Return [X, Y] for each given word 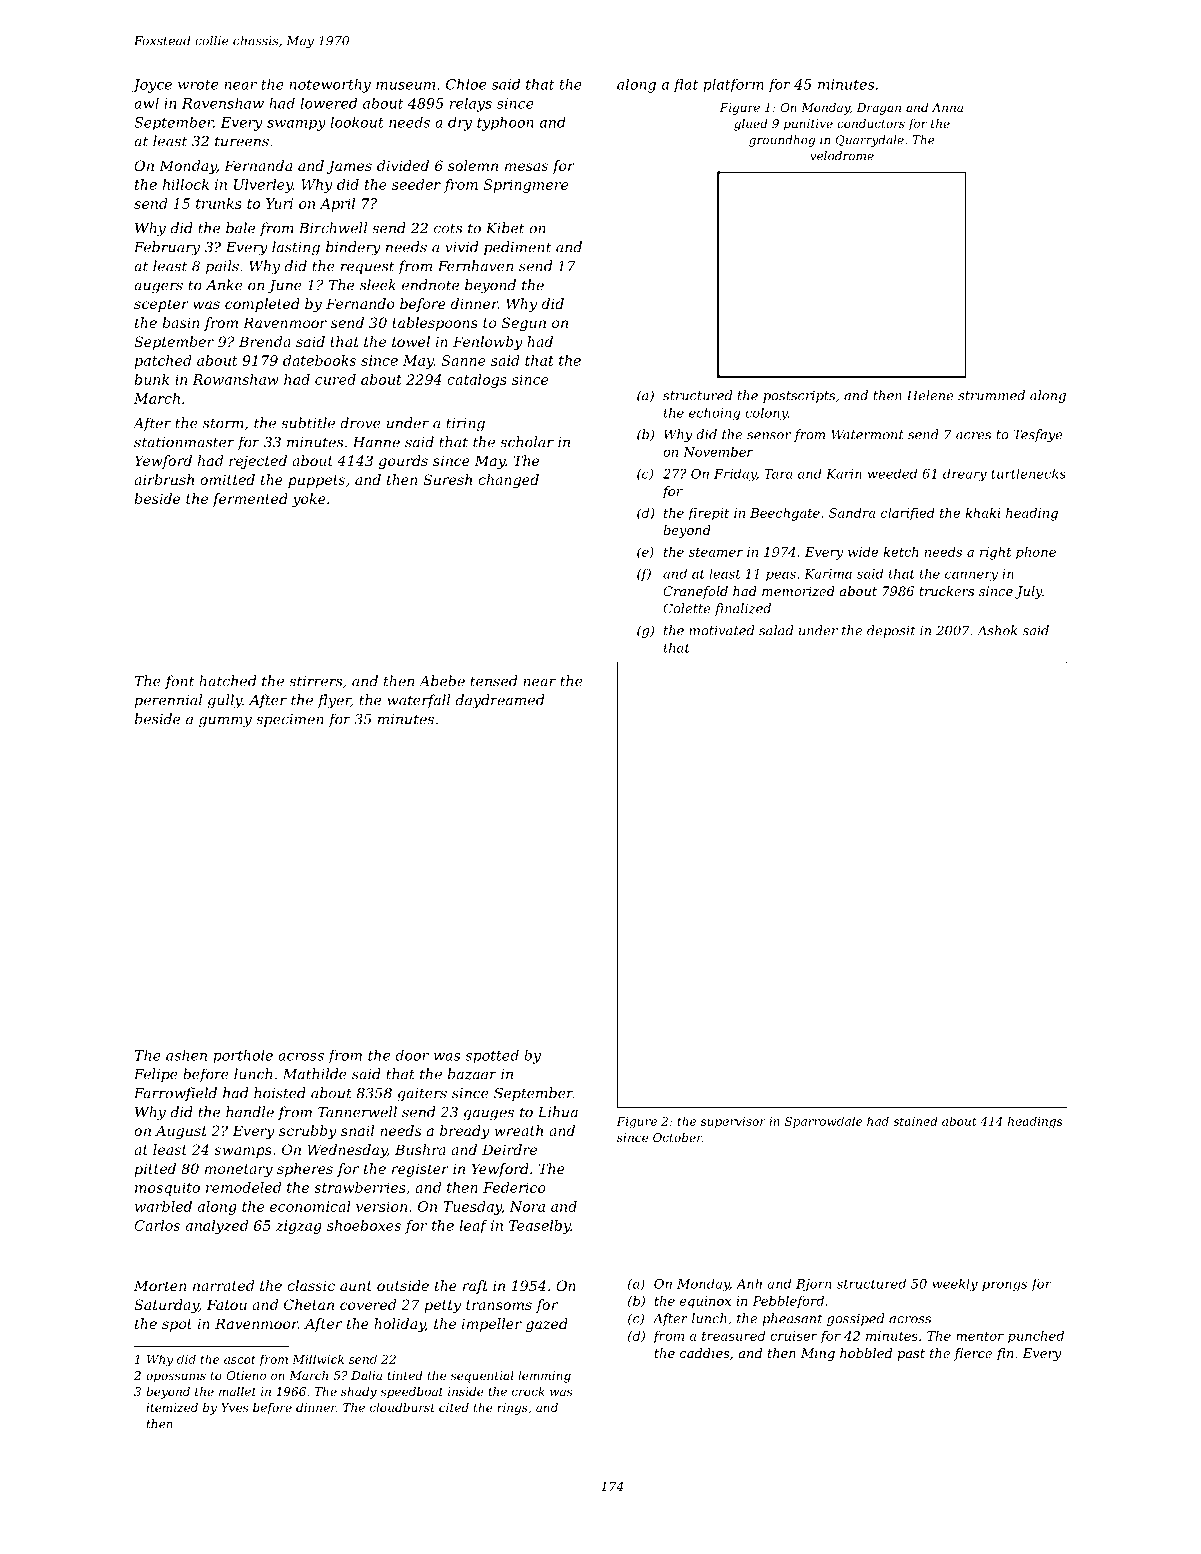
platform [733, 86]
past [911, 1355]
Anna [947, 107]
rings [512, 1409]
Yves [234, 1407]
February [167, 248]
